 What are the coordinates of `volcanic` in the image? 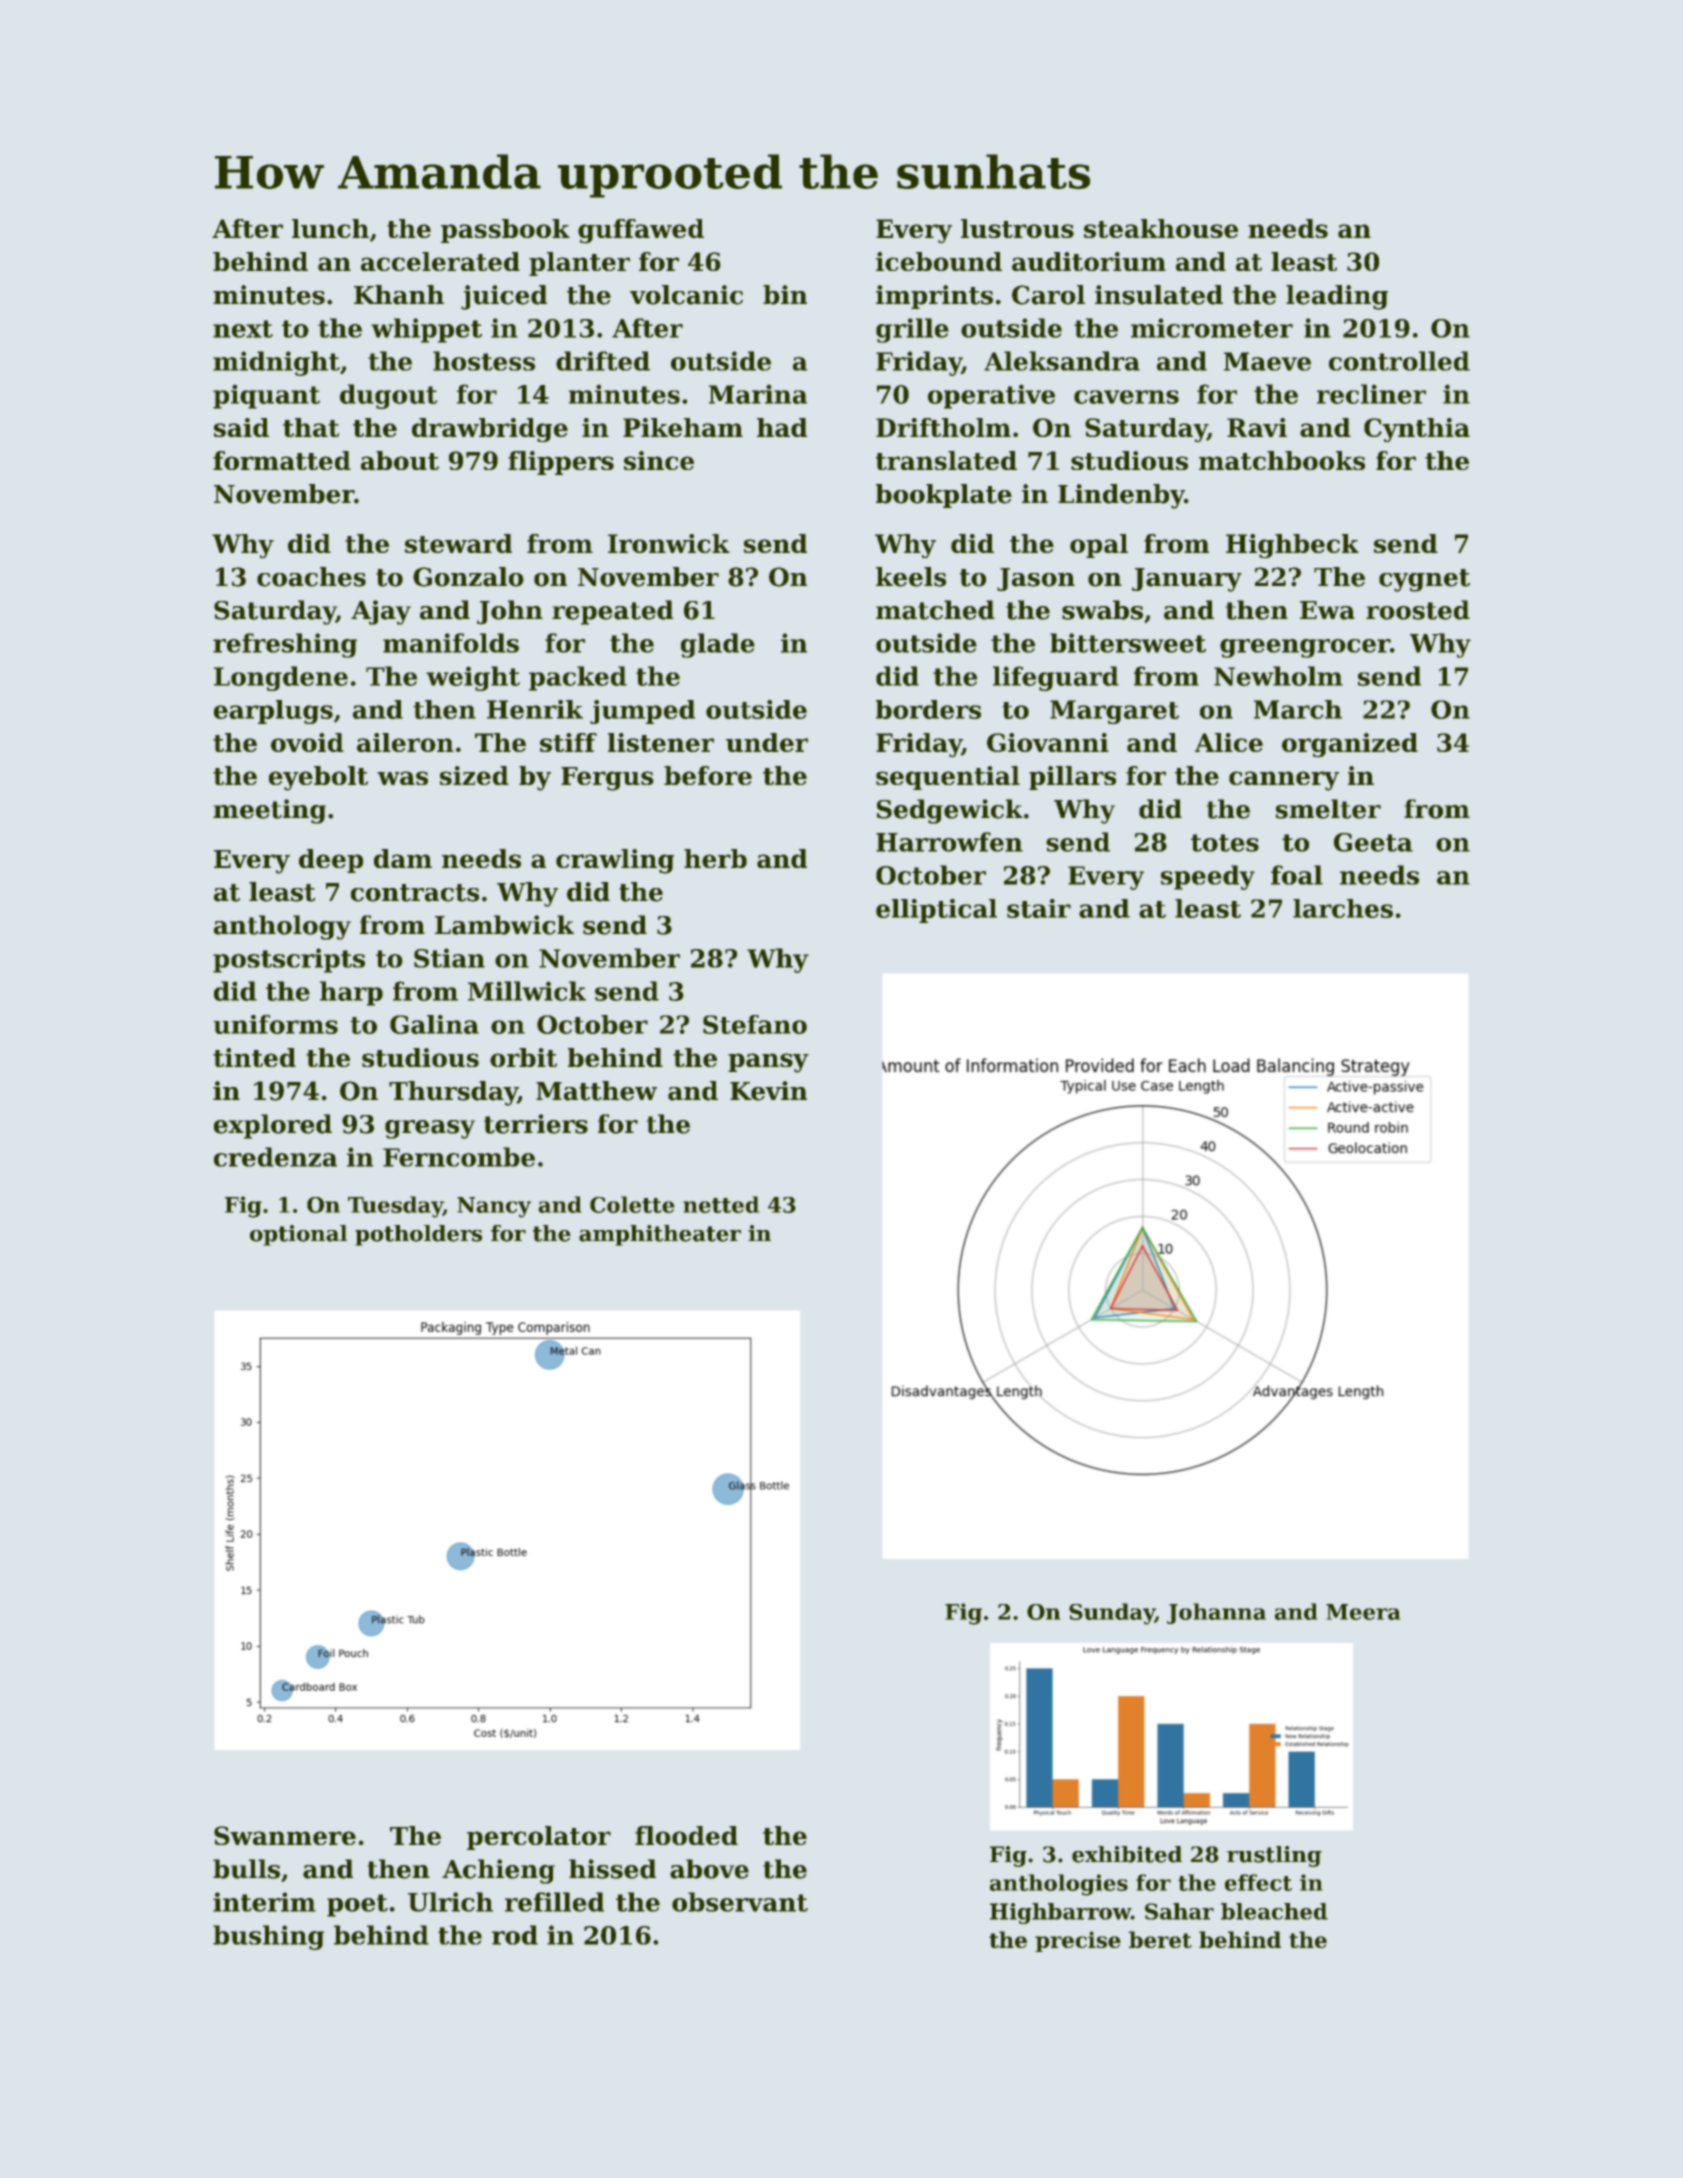 It's located at (686, 295).
